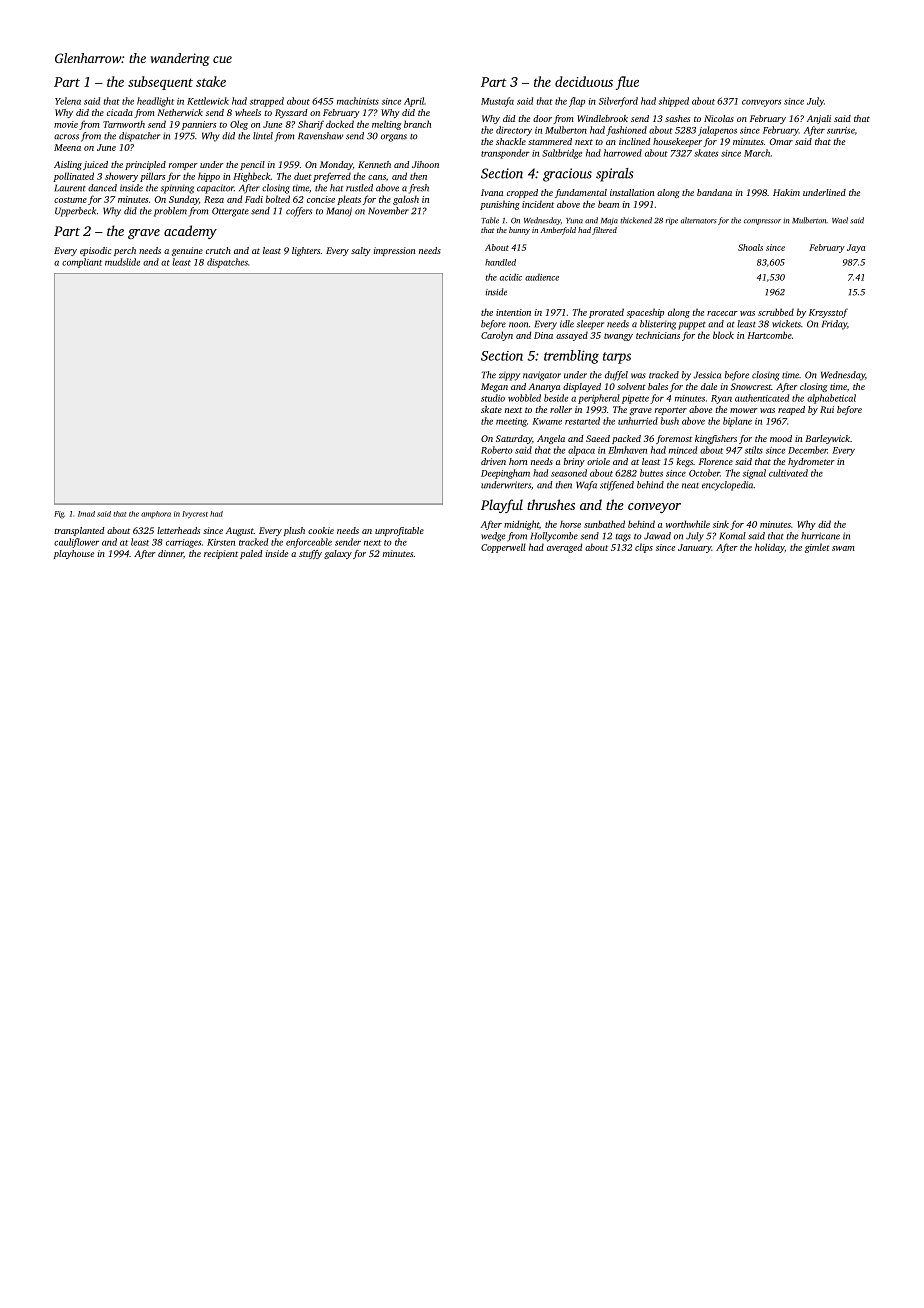  What do you see at coordinates (321, 530) in the document?
I see `cookie` at bounding box center [321, 530].
